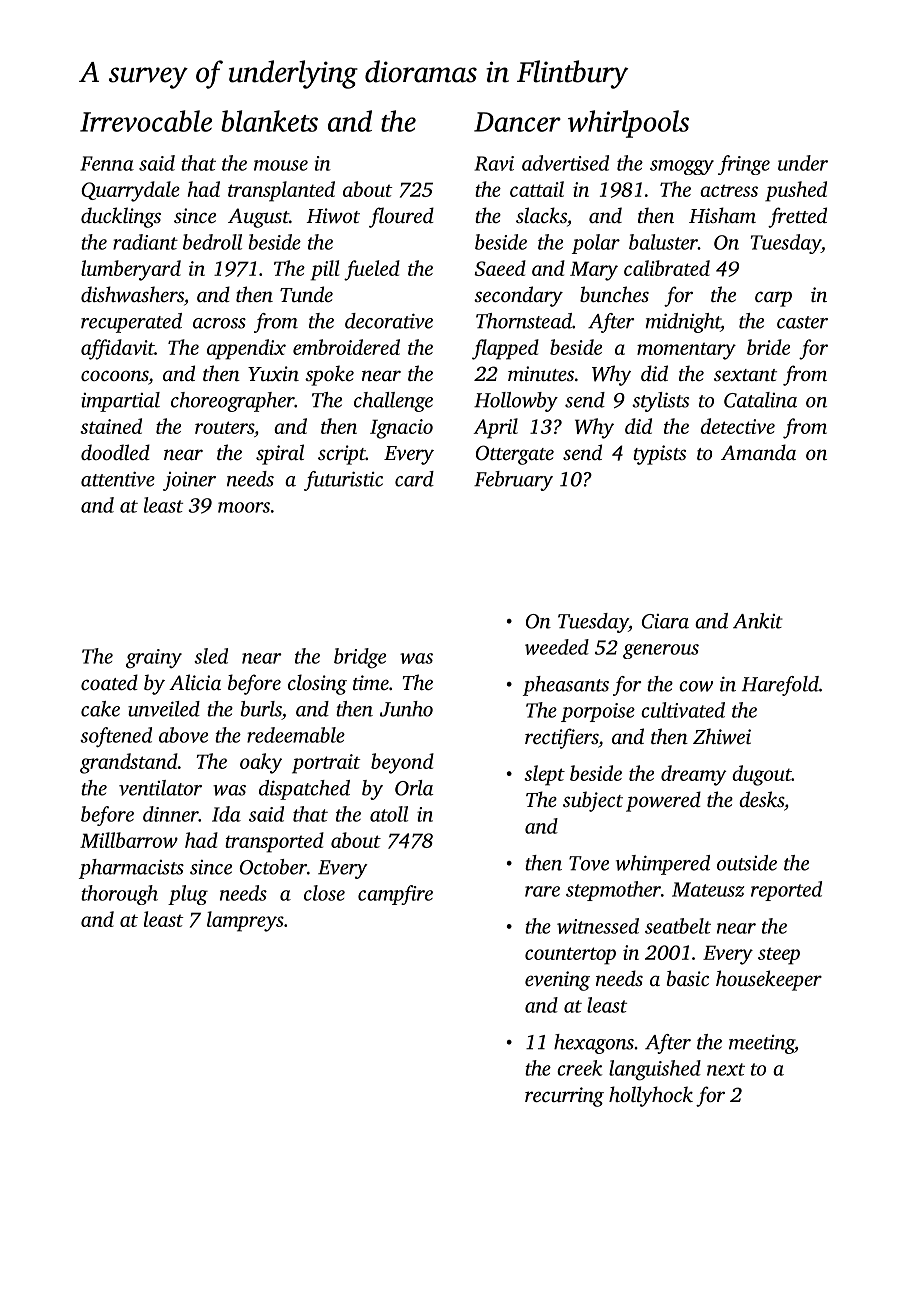 The width and height of the page is (908, 1316). Describe the element at coordinates (324, 893) in the page. I see `close` at that location.
